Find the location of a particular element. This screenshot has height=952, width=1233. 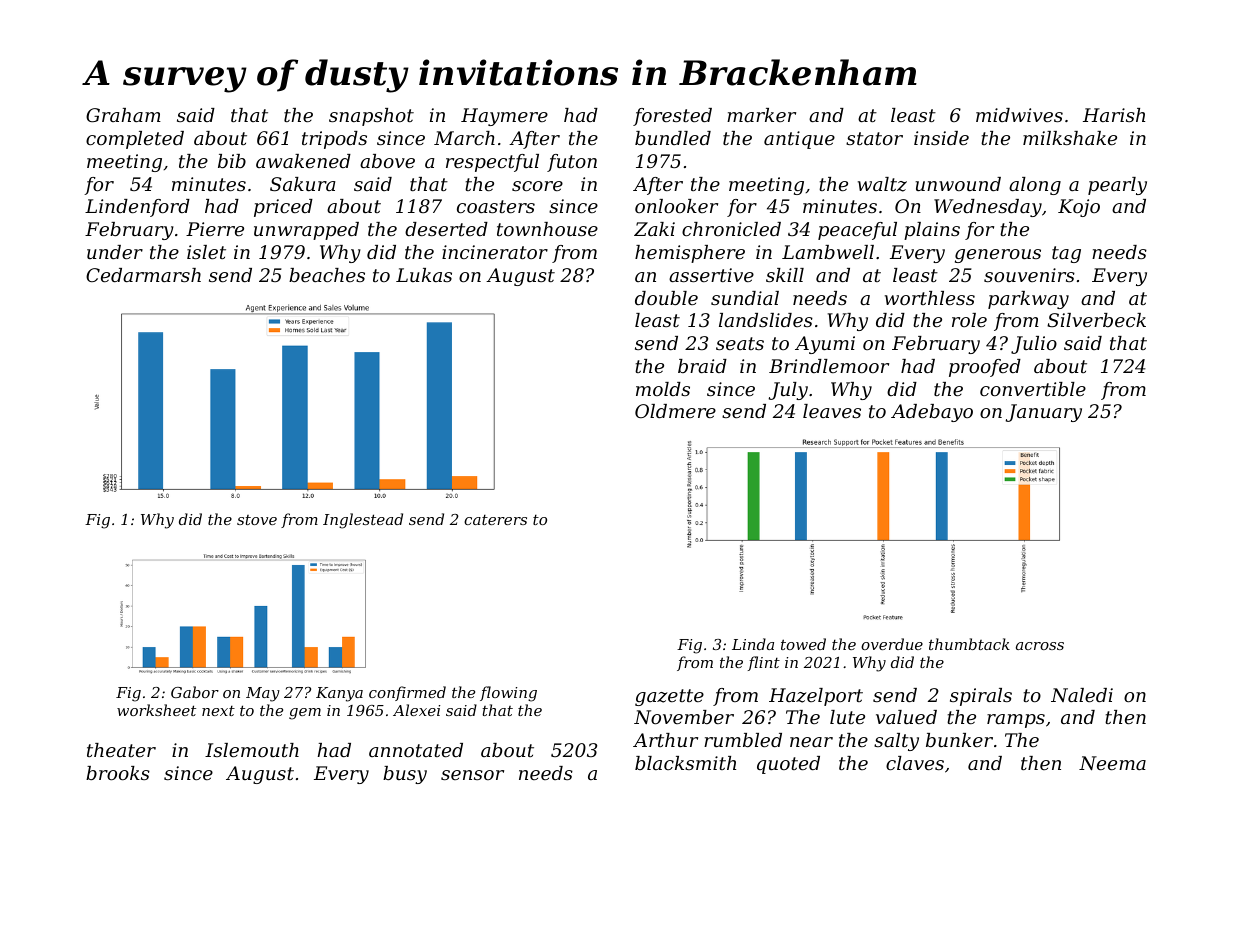

claves is located at coordinates (915, 763).
